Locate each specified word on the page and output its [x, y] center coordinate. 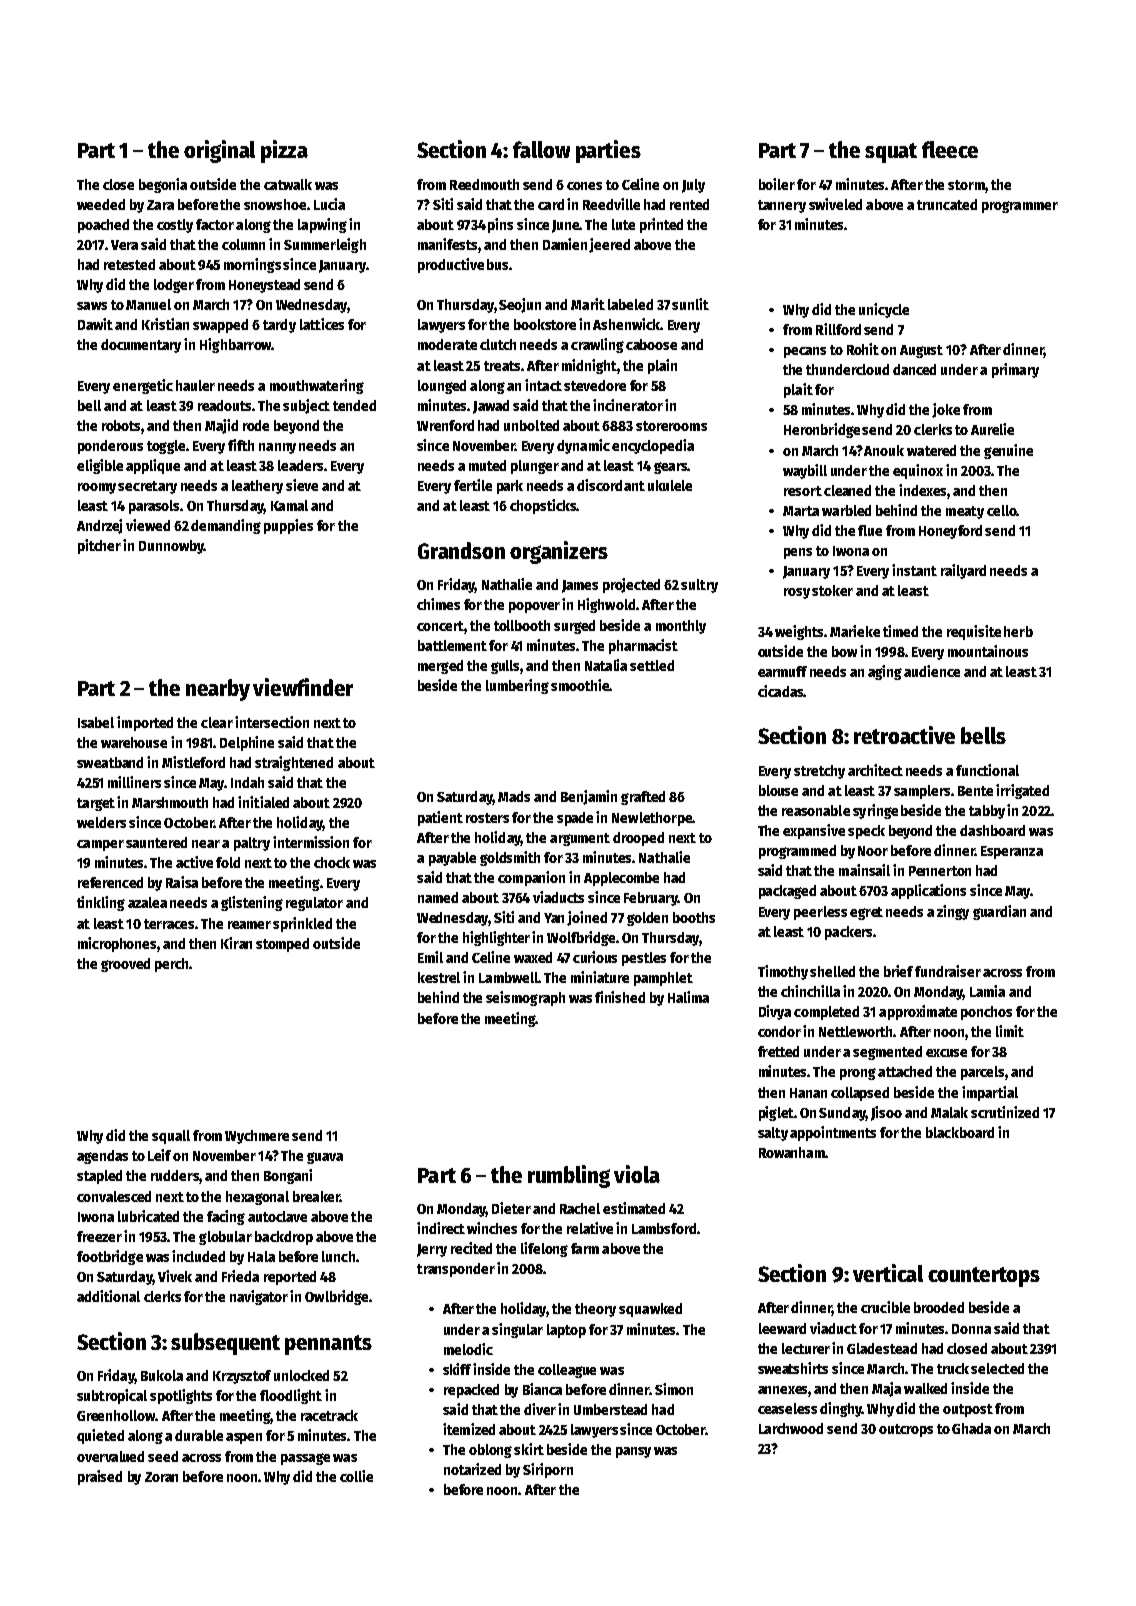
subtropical [112, 1396]
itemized [469, 1429]
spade [575, 819]
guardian [999, 912]
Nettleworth [855, 1031]
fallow [541, 149]
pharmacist [643, 646]
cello [1001, 510]
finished [620, 997]
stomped [282, 945]
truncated [947, 204]
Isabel [96, 722]
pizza [284, 151]
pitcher [99, 546]
